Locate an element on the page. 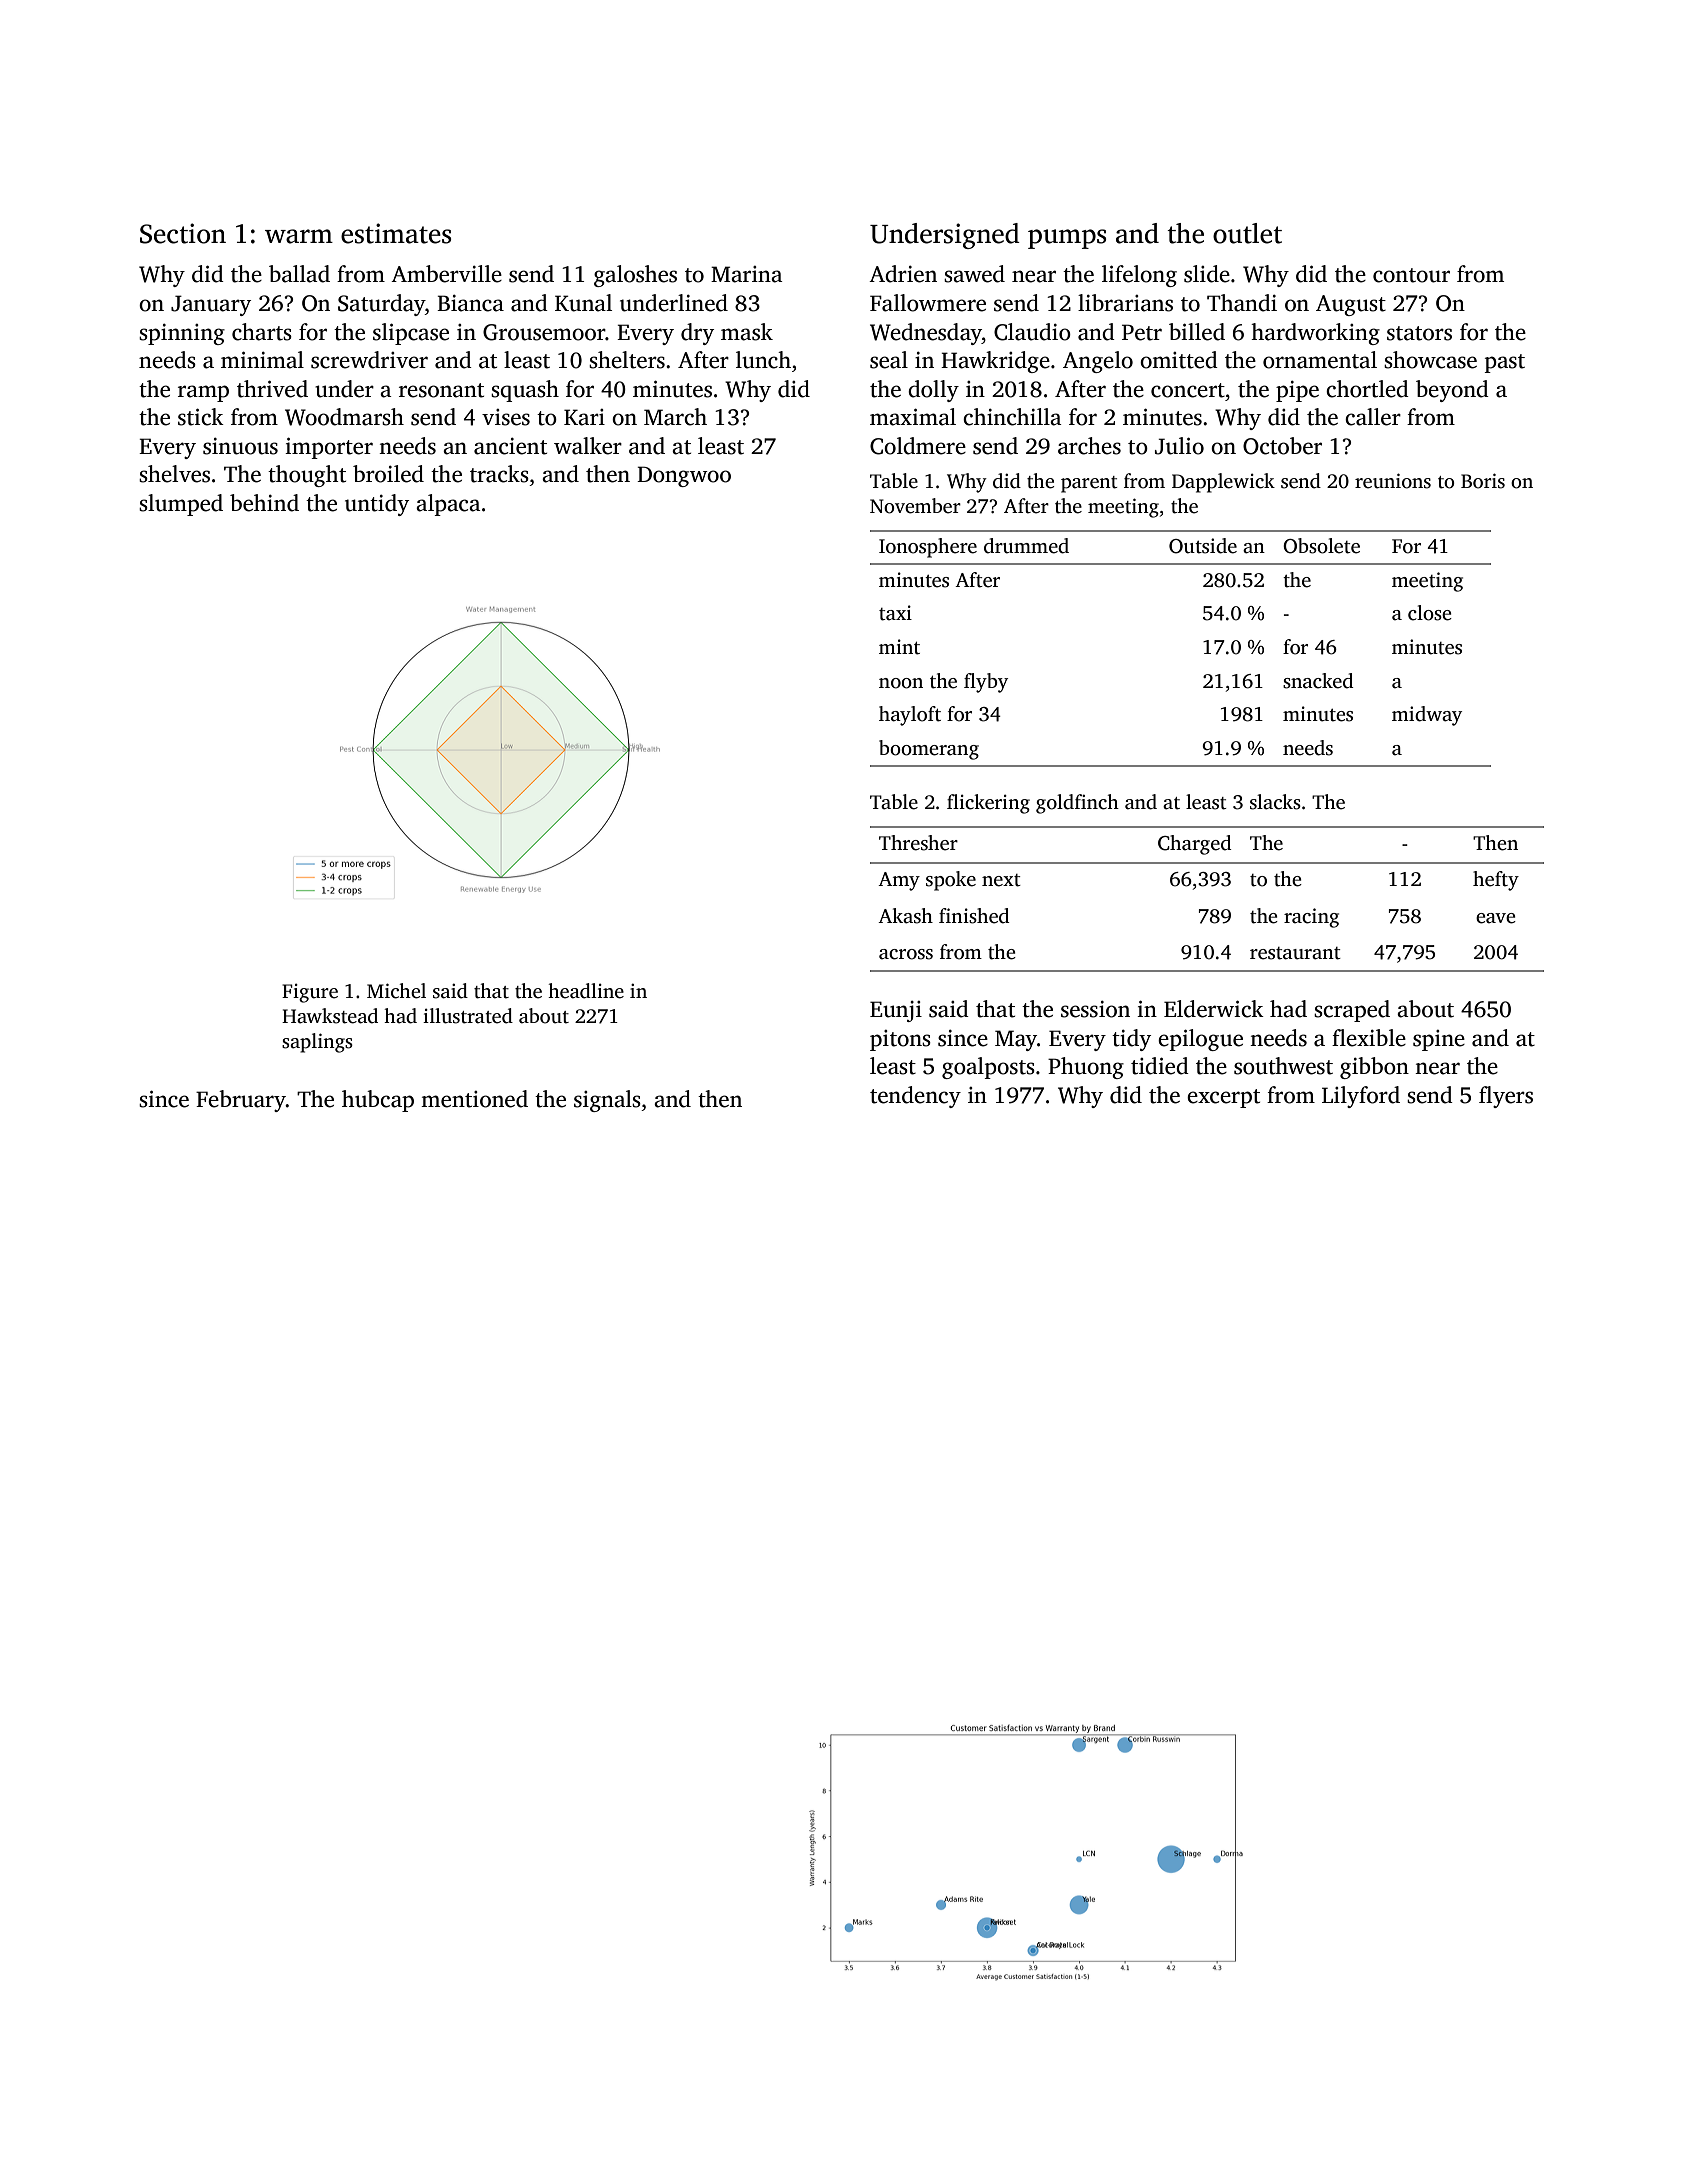 The height and width of the document is (2178, 1683). contour is located at coordinates (1411, 275).
